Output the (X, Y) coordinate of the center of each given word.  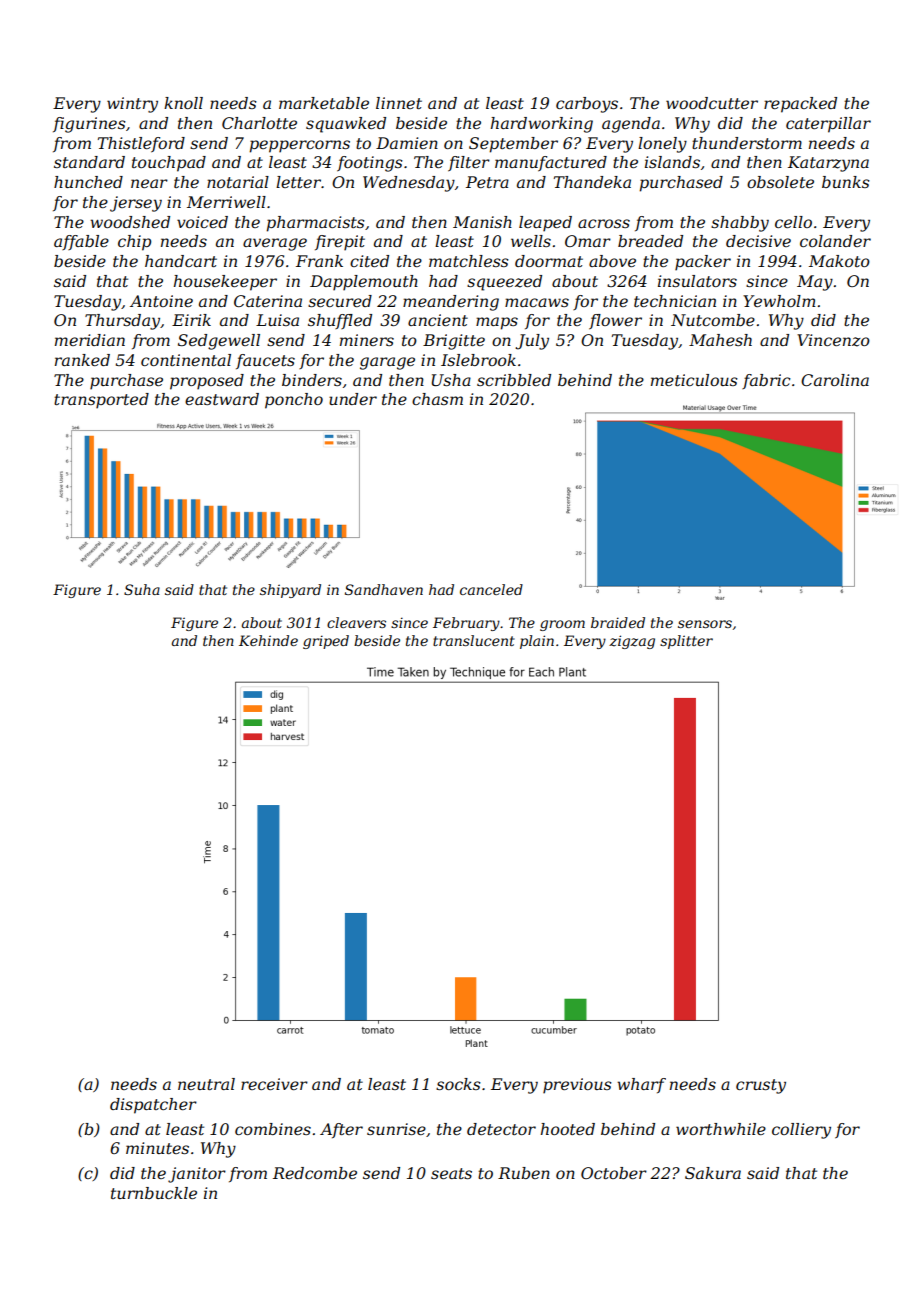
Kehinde (268, 640)
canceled (491, 589)
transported (101, 401)
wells (531, 241)
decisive (758, 241)
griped (326, 642)
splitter (686, 642)
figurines (89, 125)
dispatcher (153, 1106)
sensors (705, 624)
